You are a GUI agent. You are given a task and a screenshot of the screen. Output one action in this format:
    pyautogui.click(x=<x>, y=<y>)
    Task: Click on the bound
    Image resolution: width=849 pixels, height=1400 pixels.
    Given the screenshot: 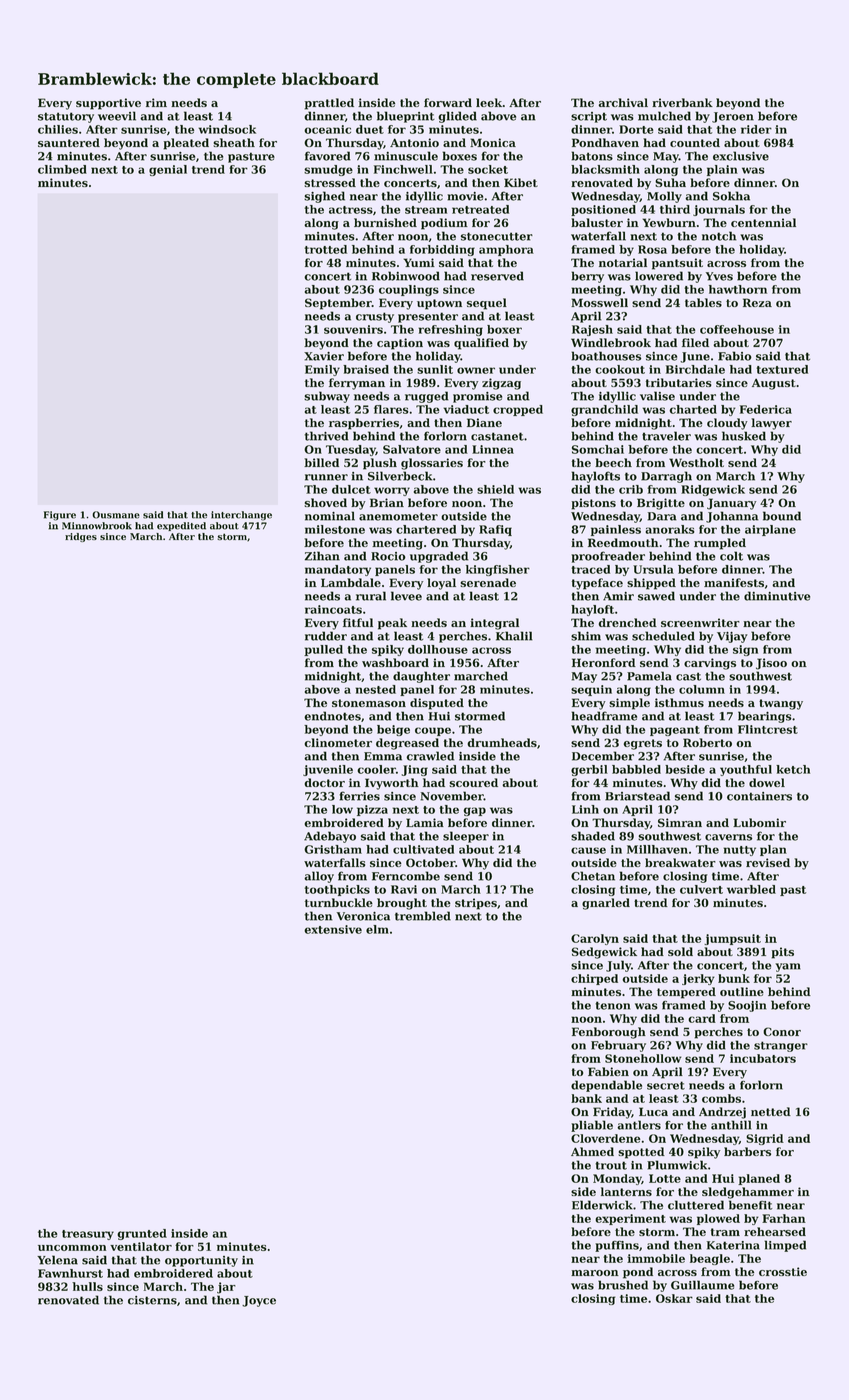 What is the action you would take?
    pyautogui.click(x=782, y=516)
